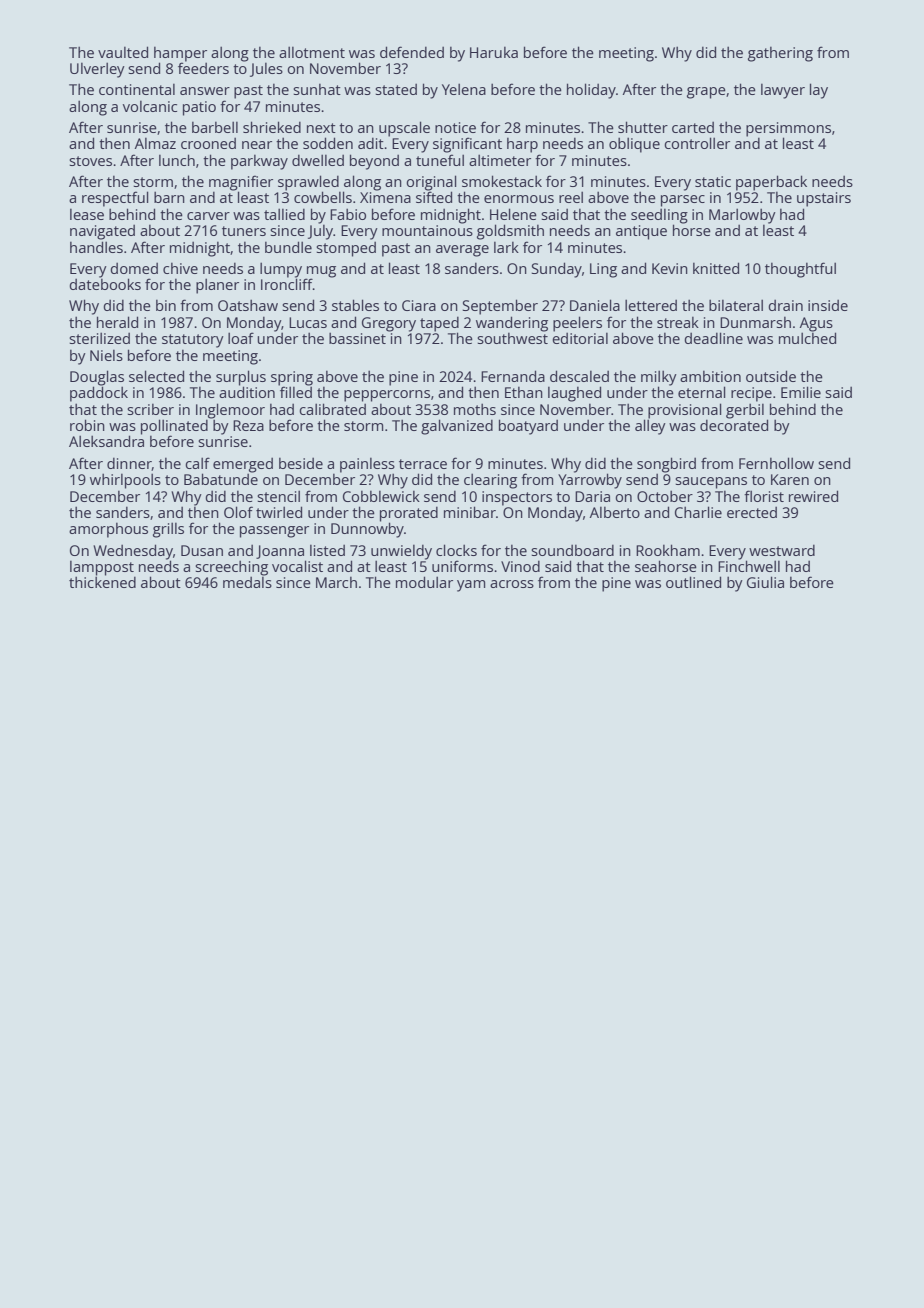  What do you see at coordinates (462, 251) in the screenshot?
I see `average` at bounding box center [462, 251].
